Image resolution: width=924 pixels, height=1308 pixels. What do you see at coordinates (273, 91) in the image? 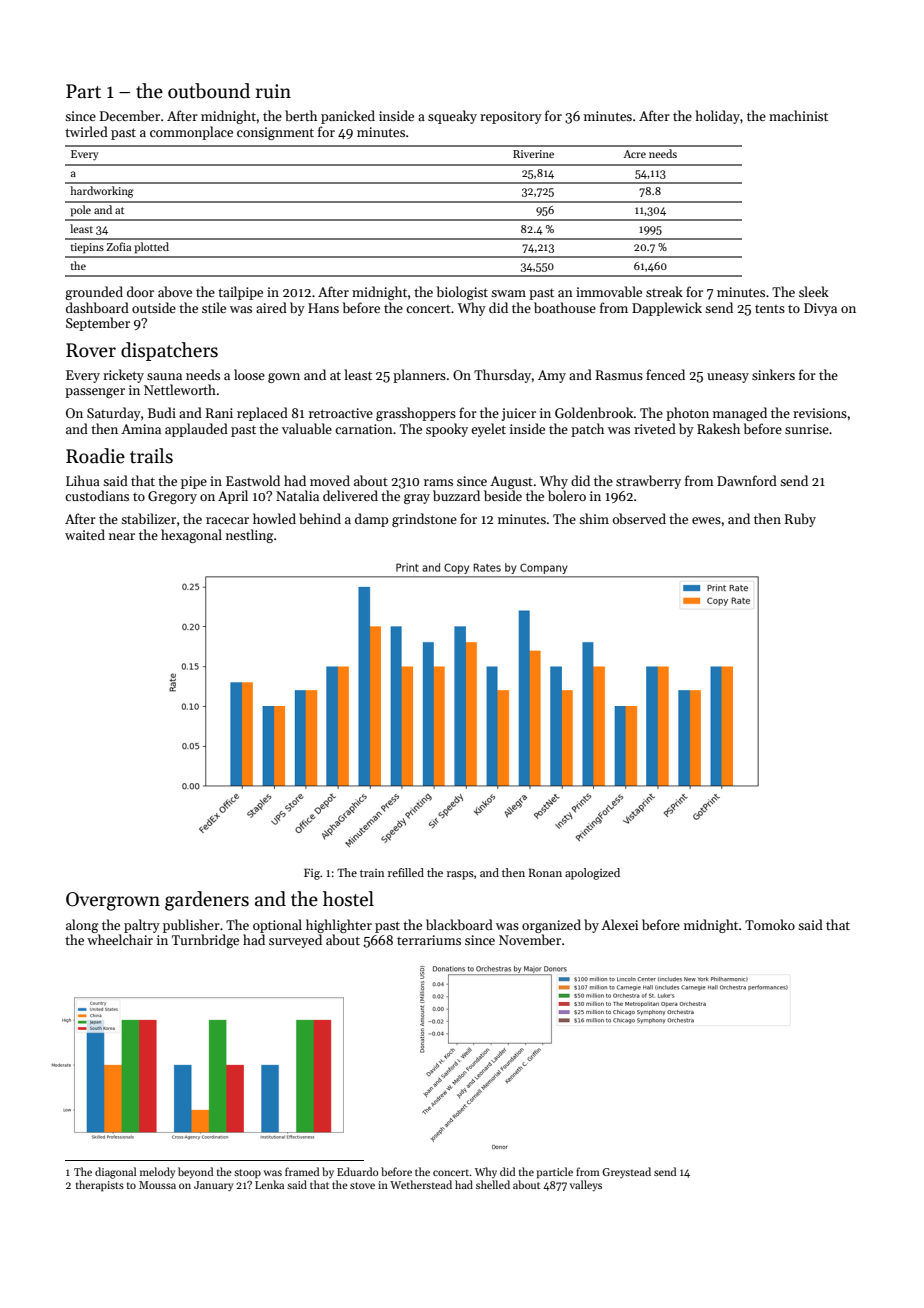
I see `ruin` at bounding box center [273, 91].
